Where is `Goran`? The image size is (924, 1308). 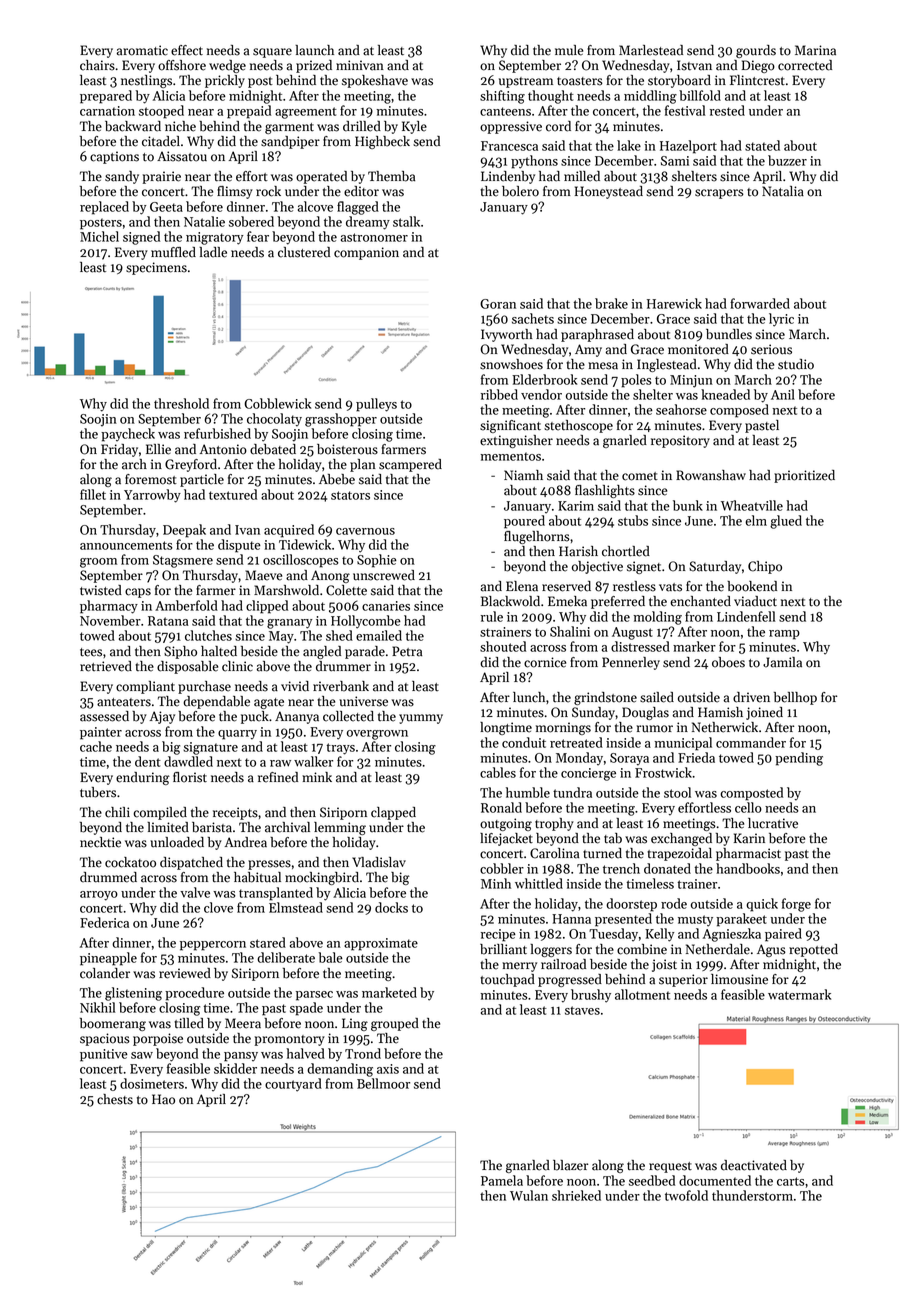 Goran is located at coordinates (498, 304).
